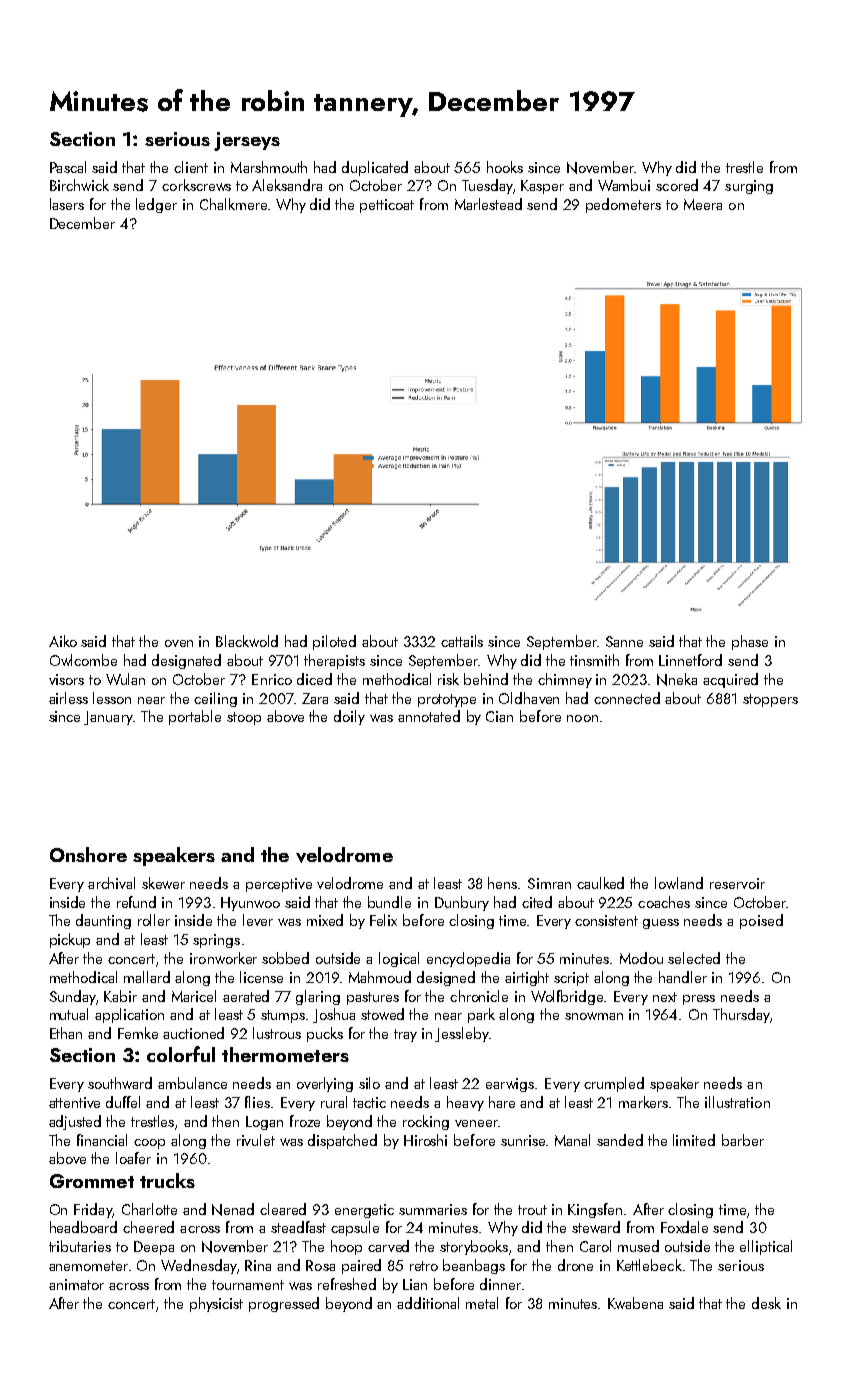  What do you see at coordinates (334, 642) in the screenshot?
I see `piloted` at bounding box center [334, 642].
